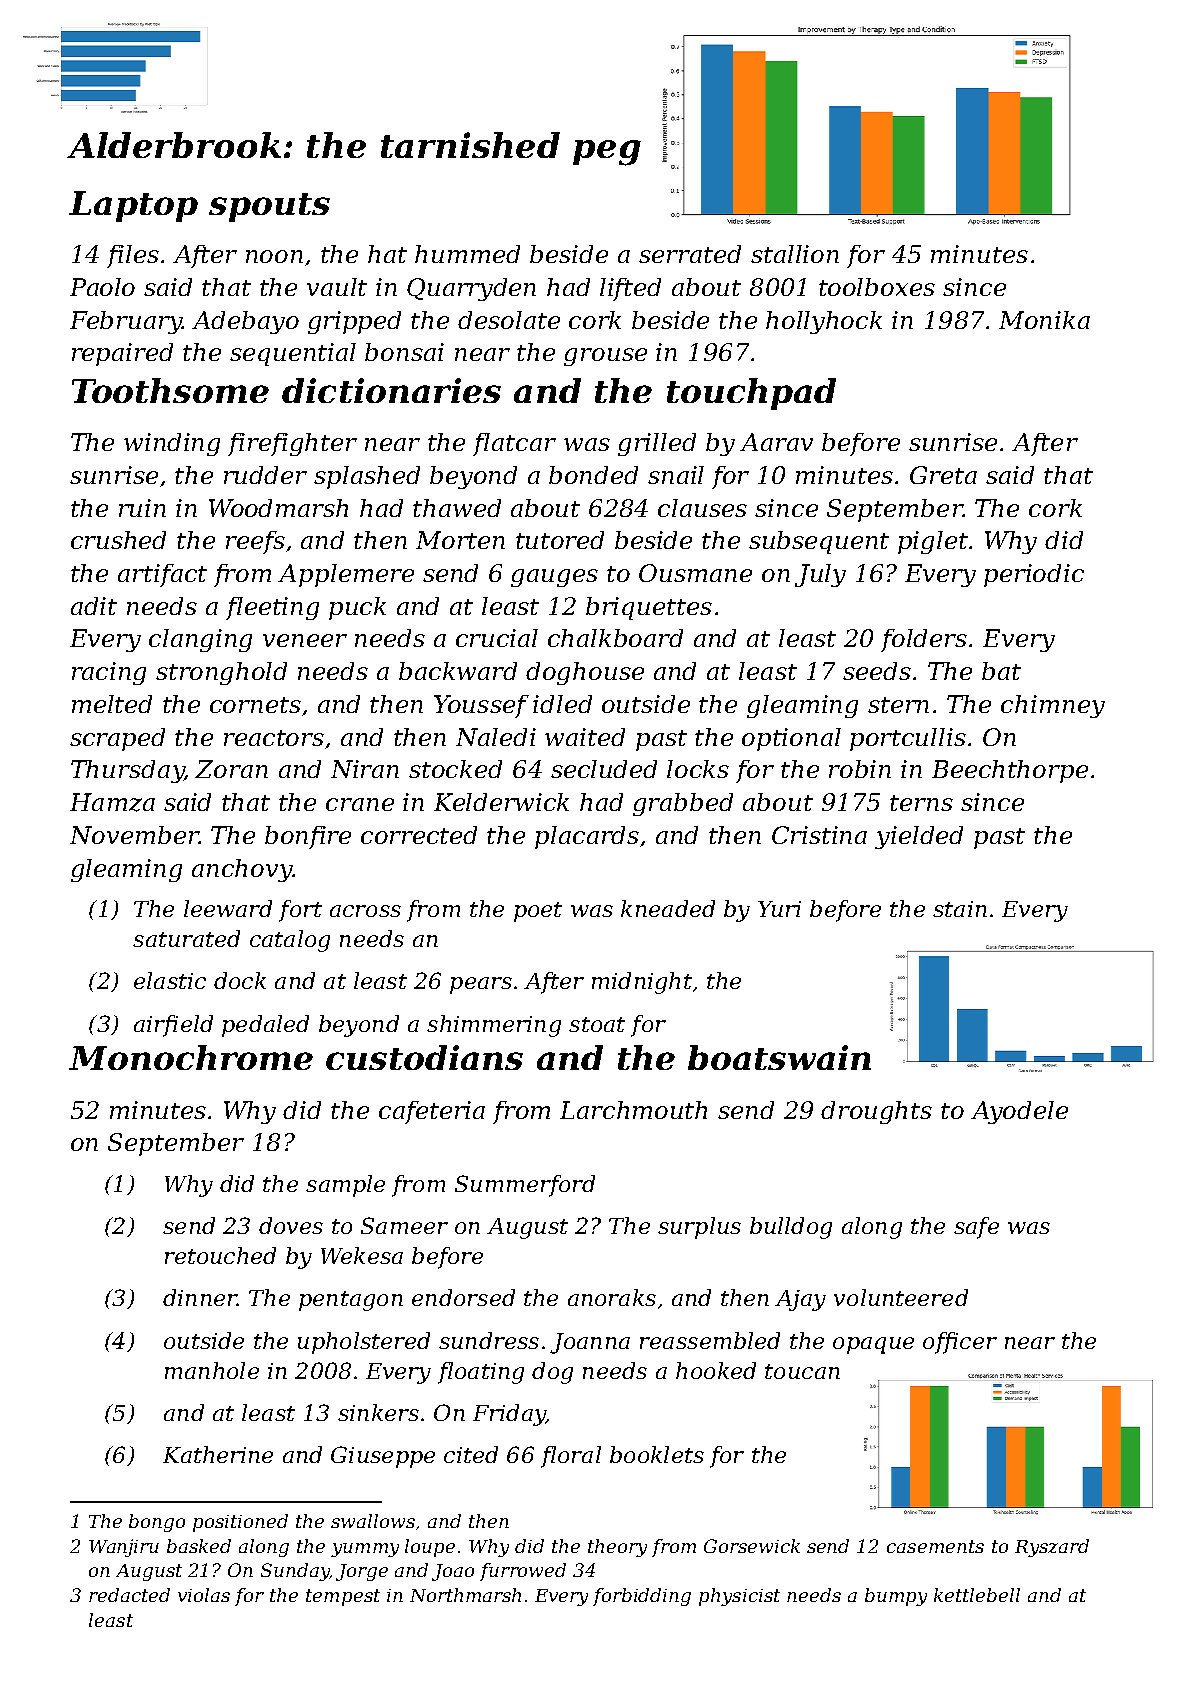 This screenshot has width=1177, height=1705. What do you see at coordinates (218, 1454) in the screenshot?
I see `Katherine` at bounding box center [218, 1454].
